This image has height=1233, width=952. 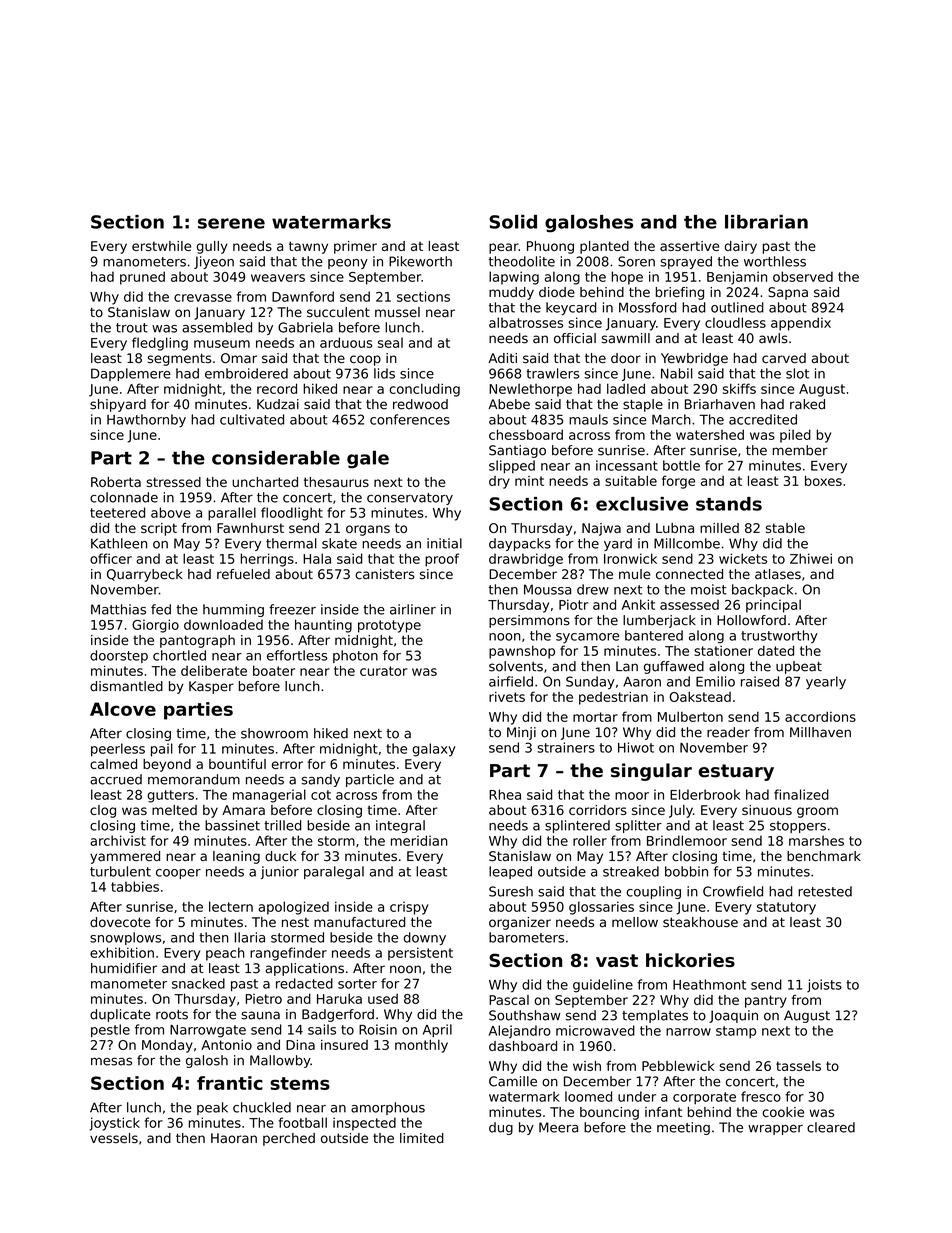 I want to click on duck, so click(x=280, y=856).
